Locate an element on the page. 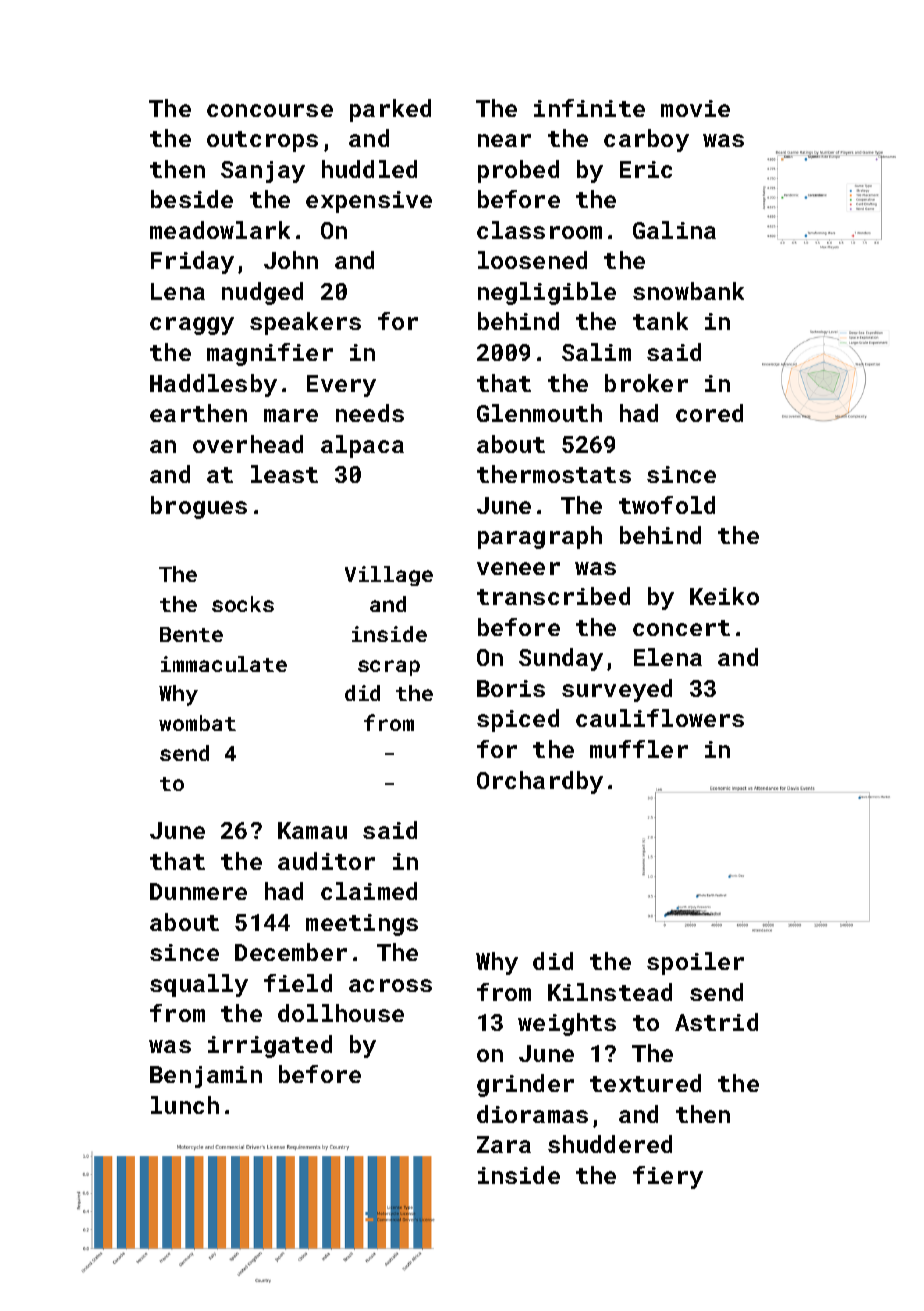  Bente is located at coordinates (191, 634).
